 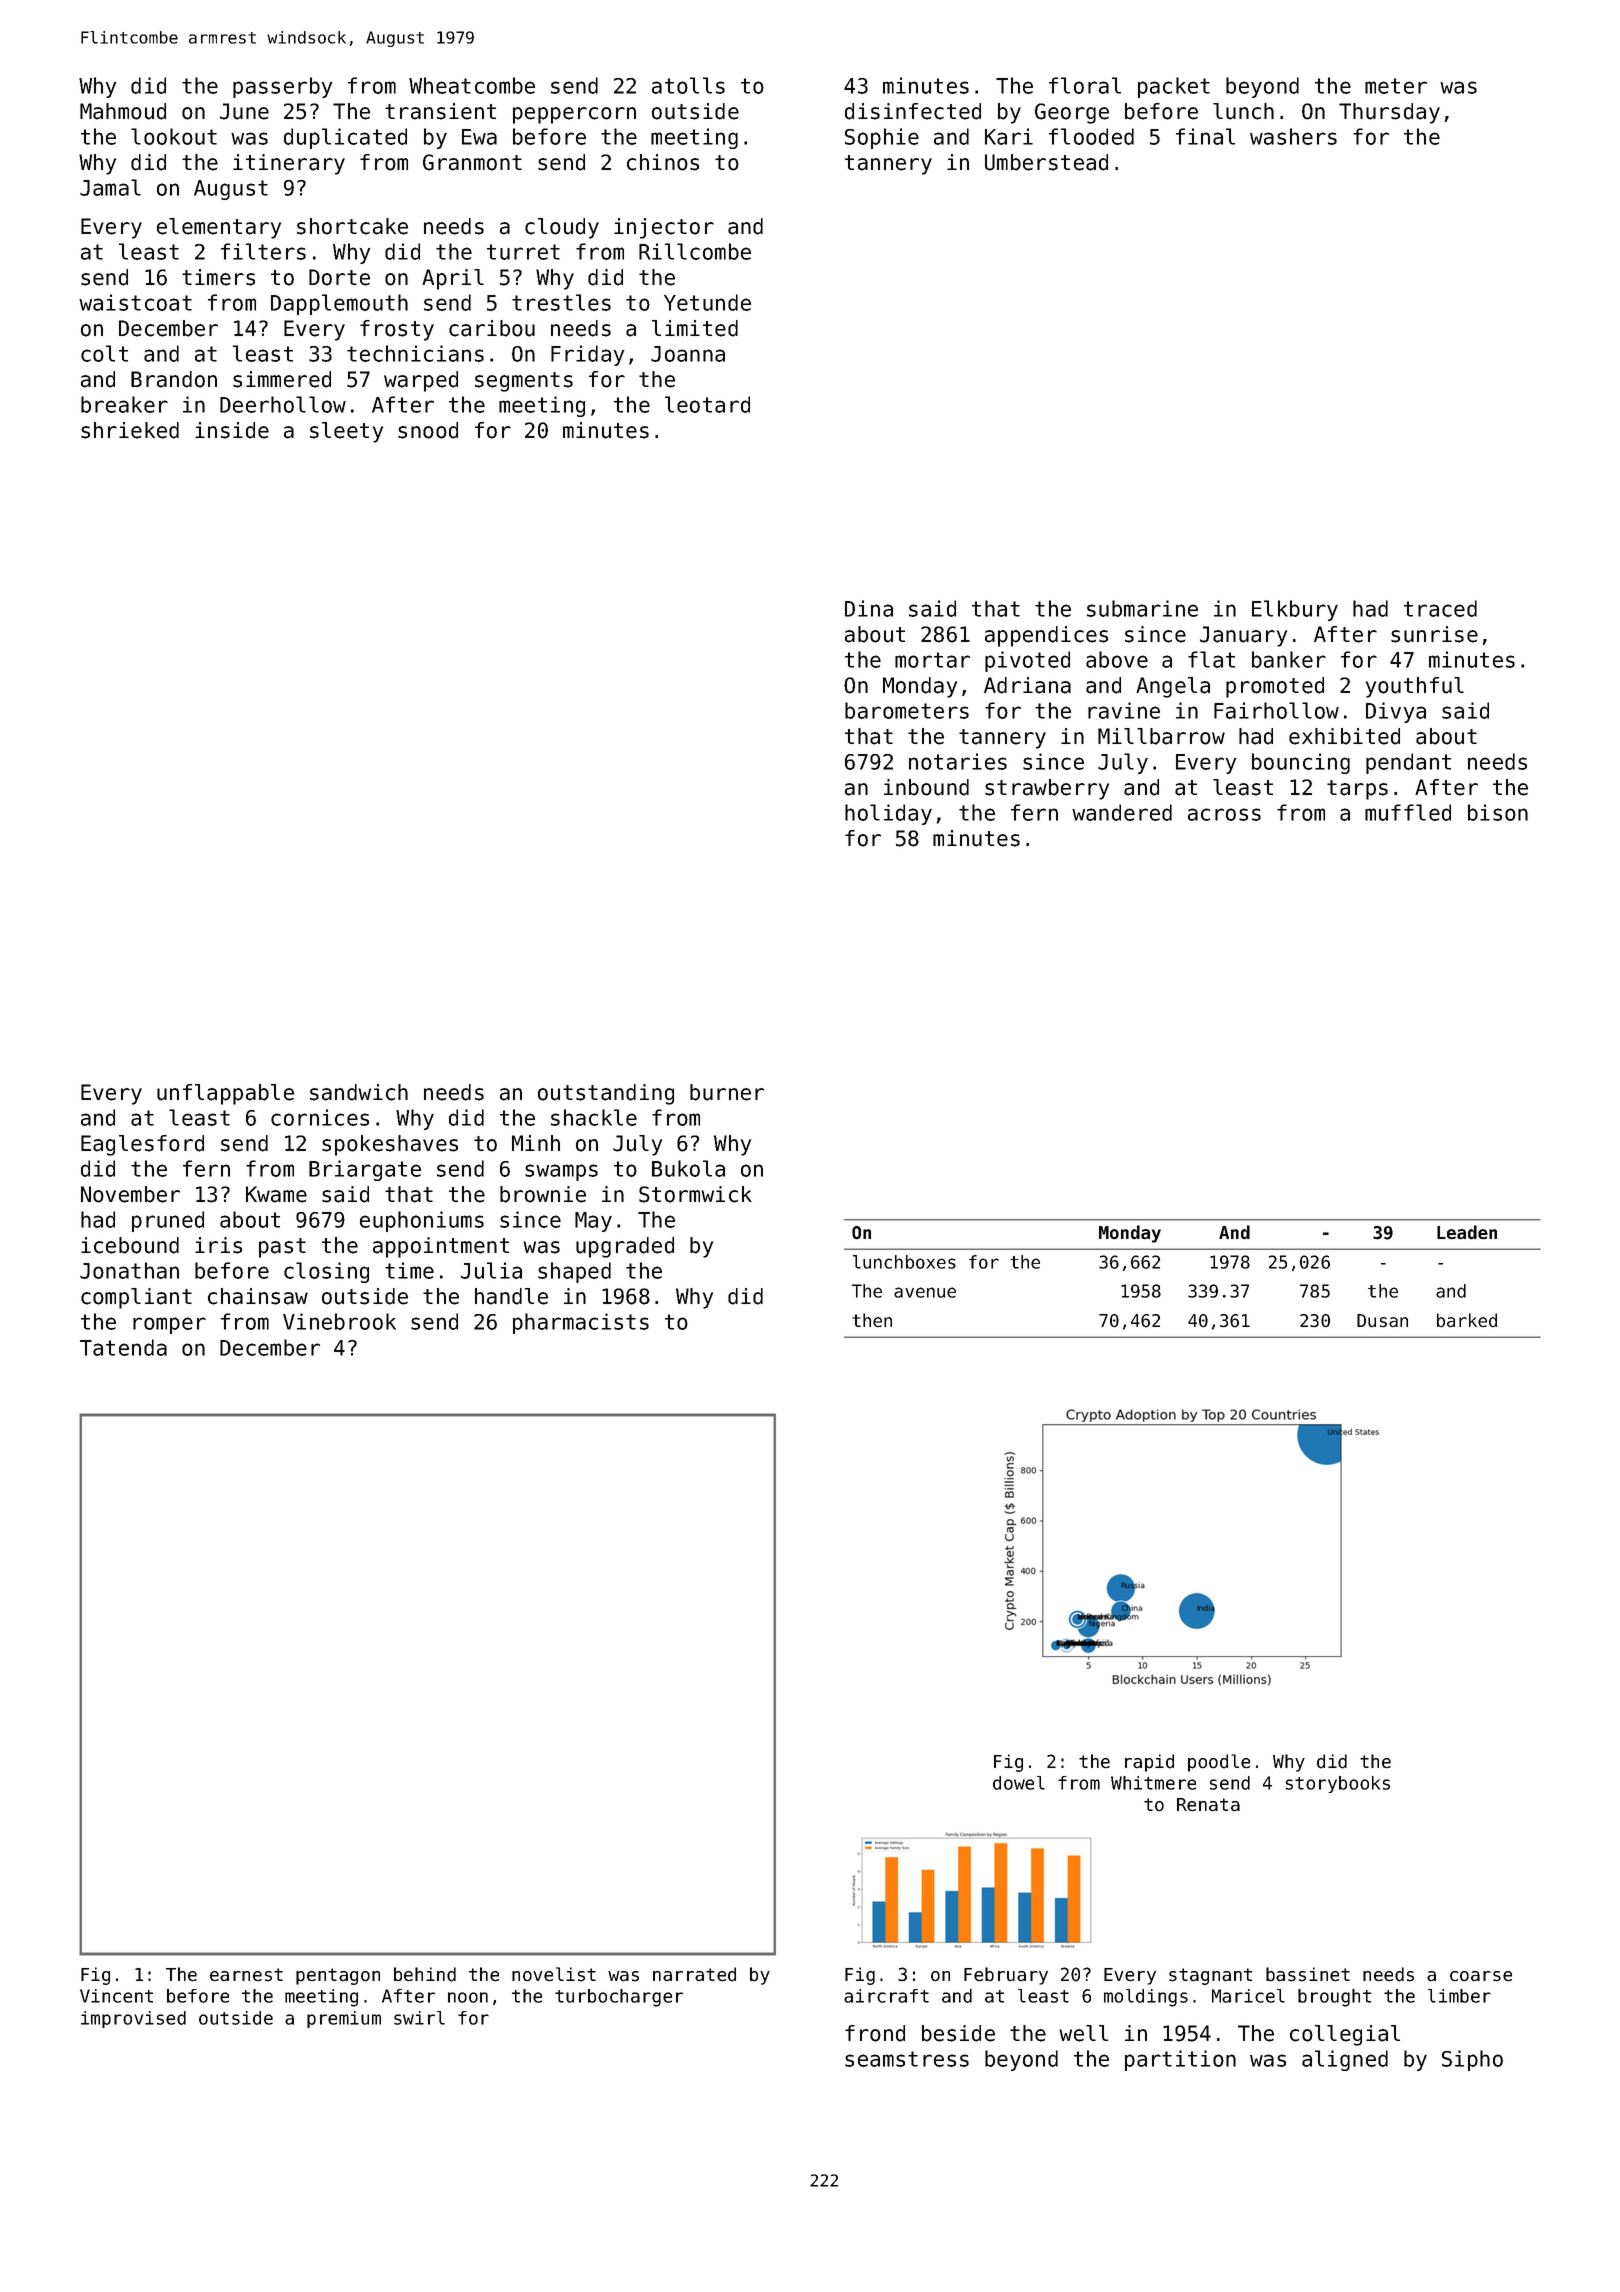 I want to click on snood, so click(x=428, y=430).
